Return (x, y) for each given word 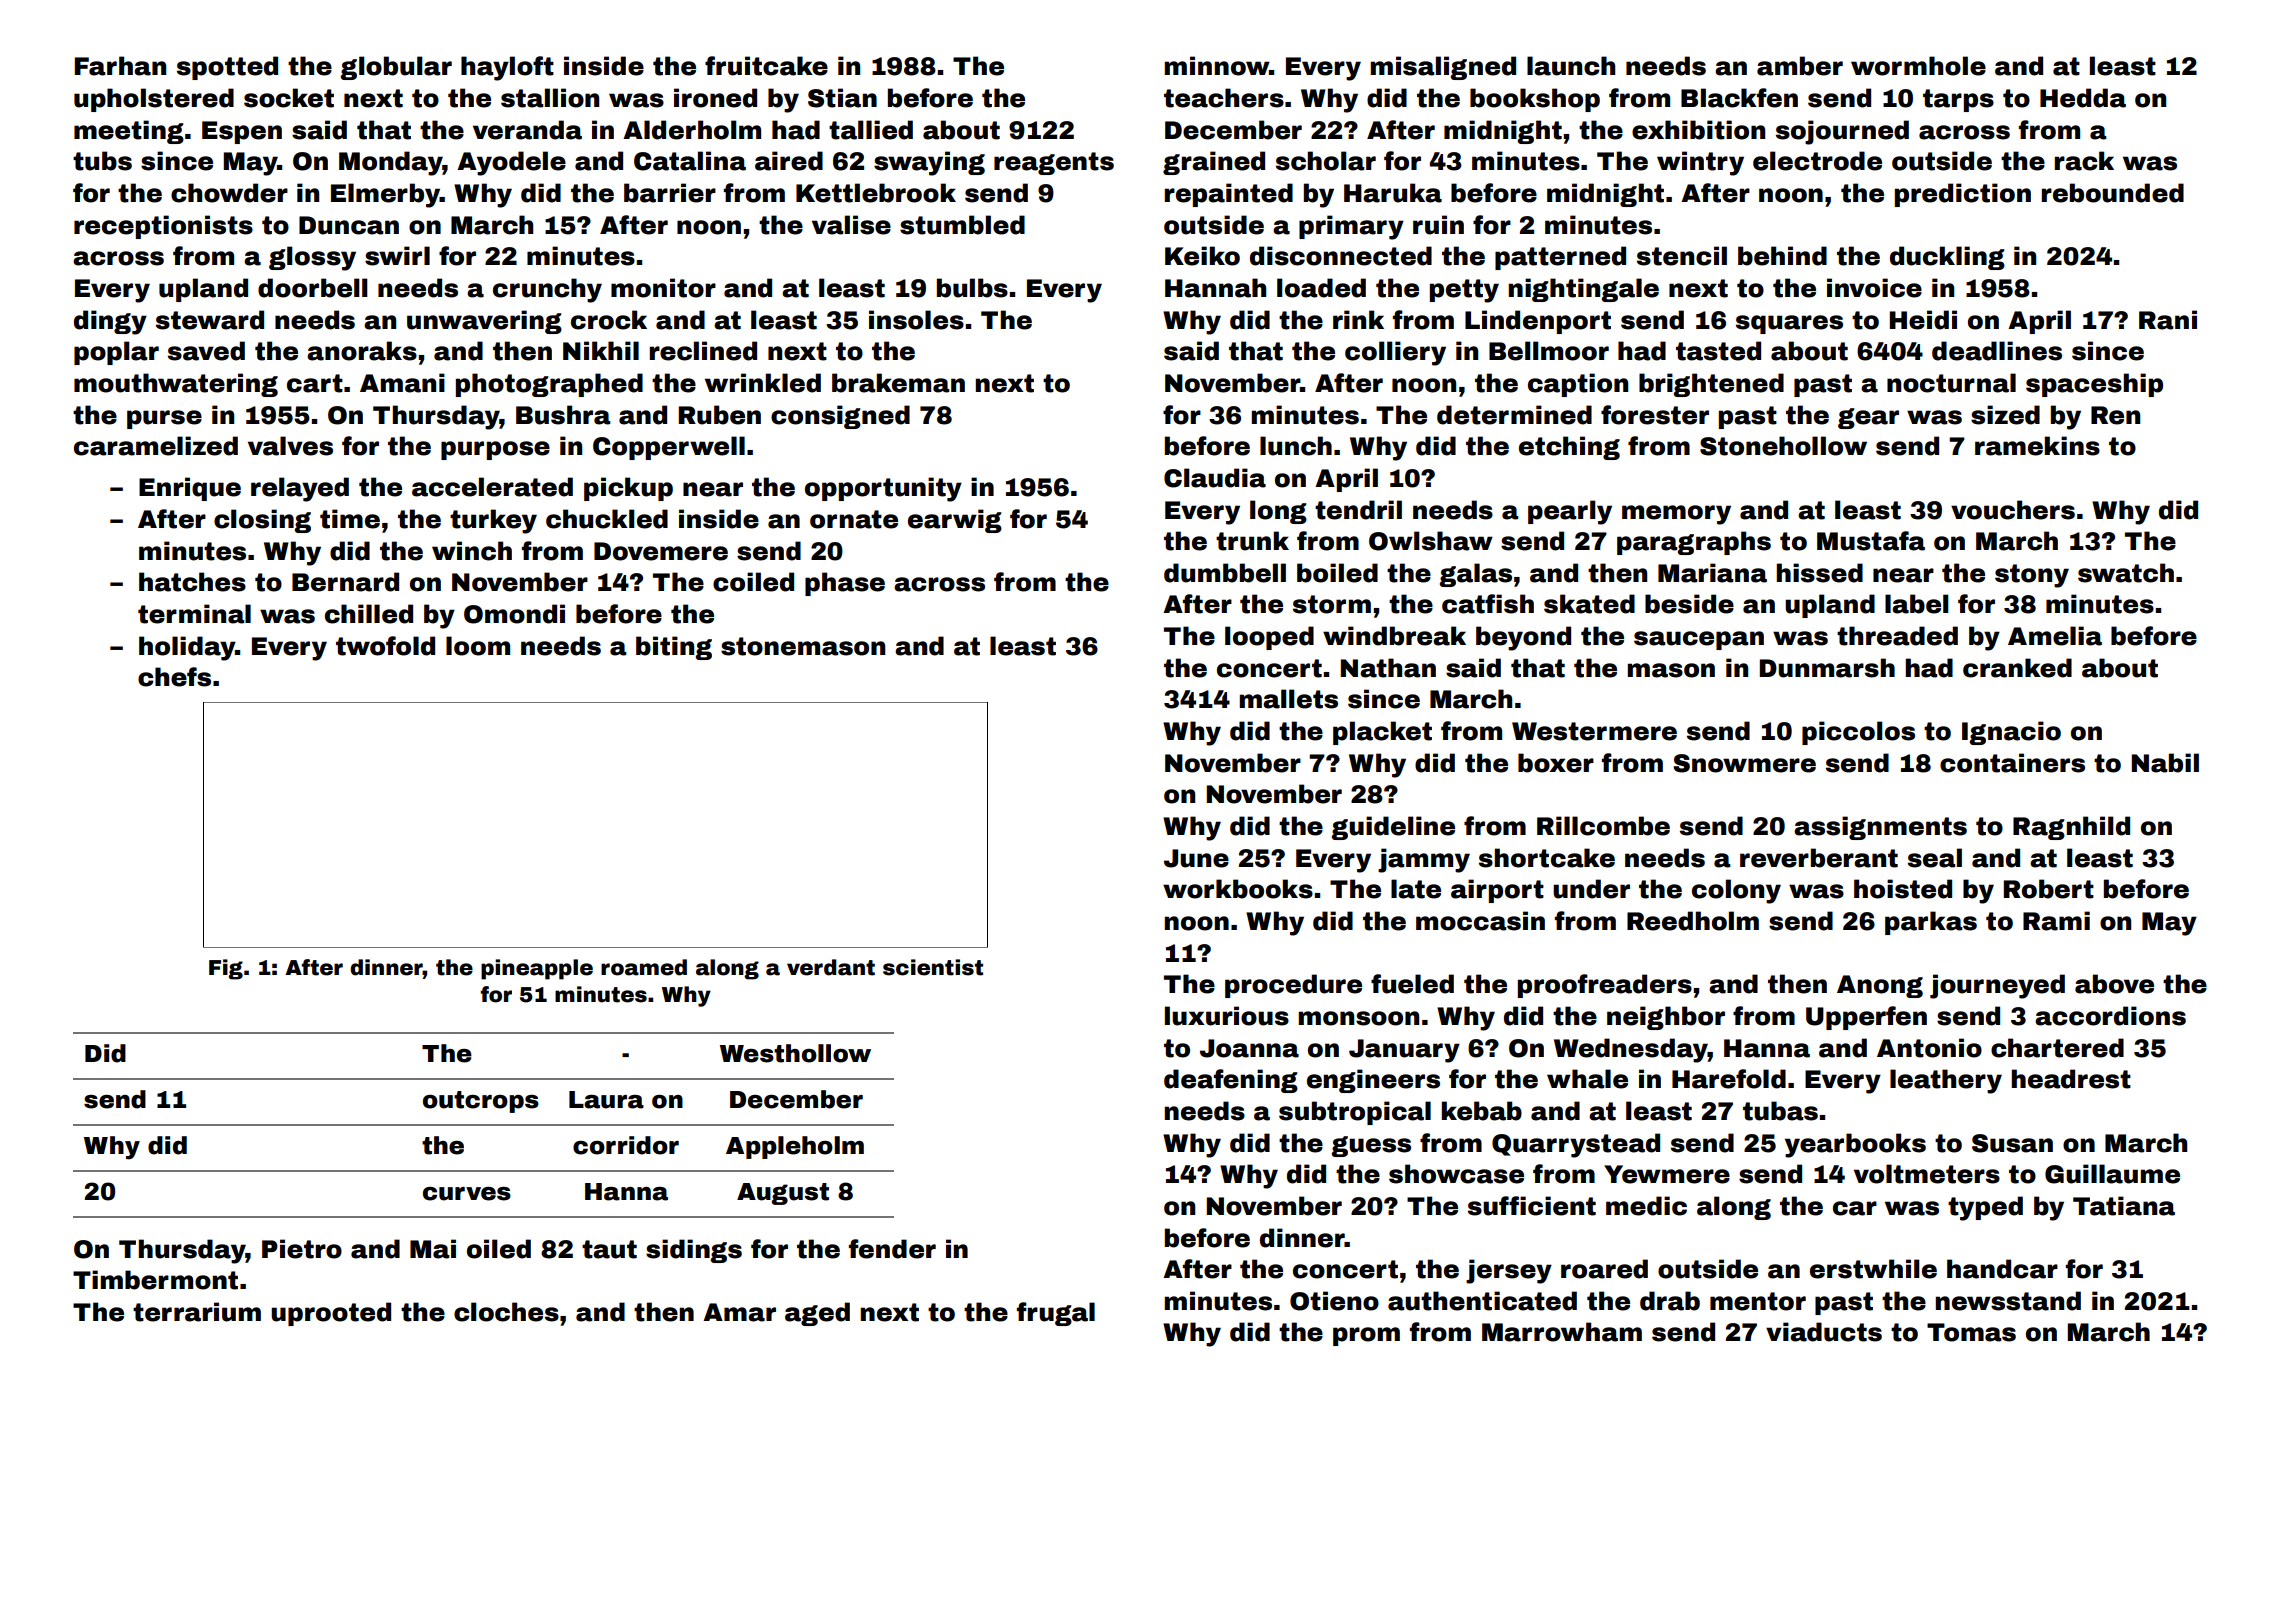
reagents (1054, 163)
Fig (226, 969)
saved (206, 351)
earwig (955, 521)
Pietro (302, 1249)
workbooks (1238, 889)
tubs (102, 161)
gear (1868, 418)
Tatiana (2124, 1206)
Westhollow (795, 1053)
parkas (1931, 923)
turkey (493, 521)
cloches (506, 1312)
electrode (1817, 161)
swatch (2126, 573)
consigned (840, 417)
